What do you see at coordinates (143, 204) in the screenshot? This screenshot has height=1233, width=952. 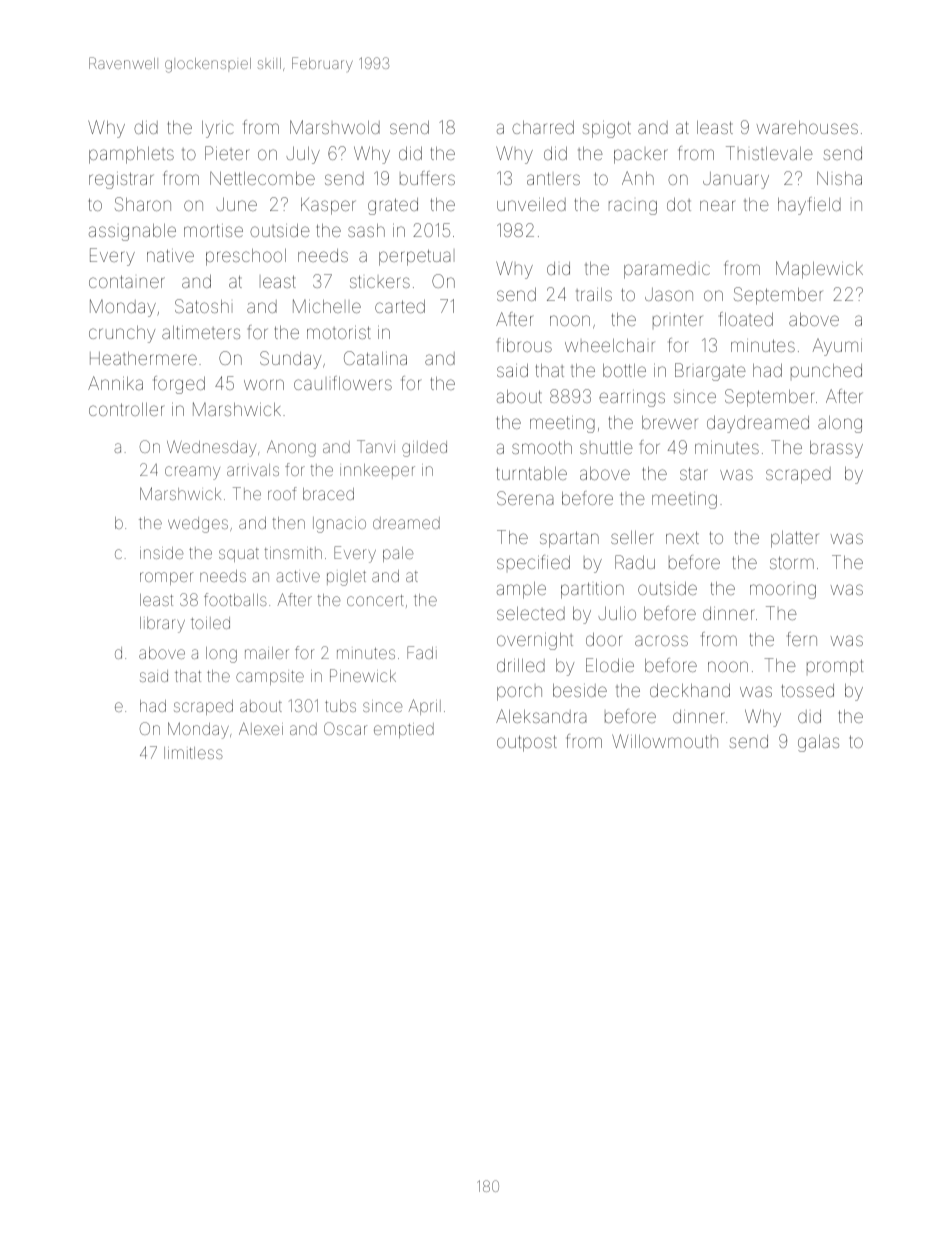 I see `Sharon` at bounding box center [143, 204].
